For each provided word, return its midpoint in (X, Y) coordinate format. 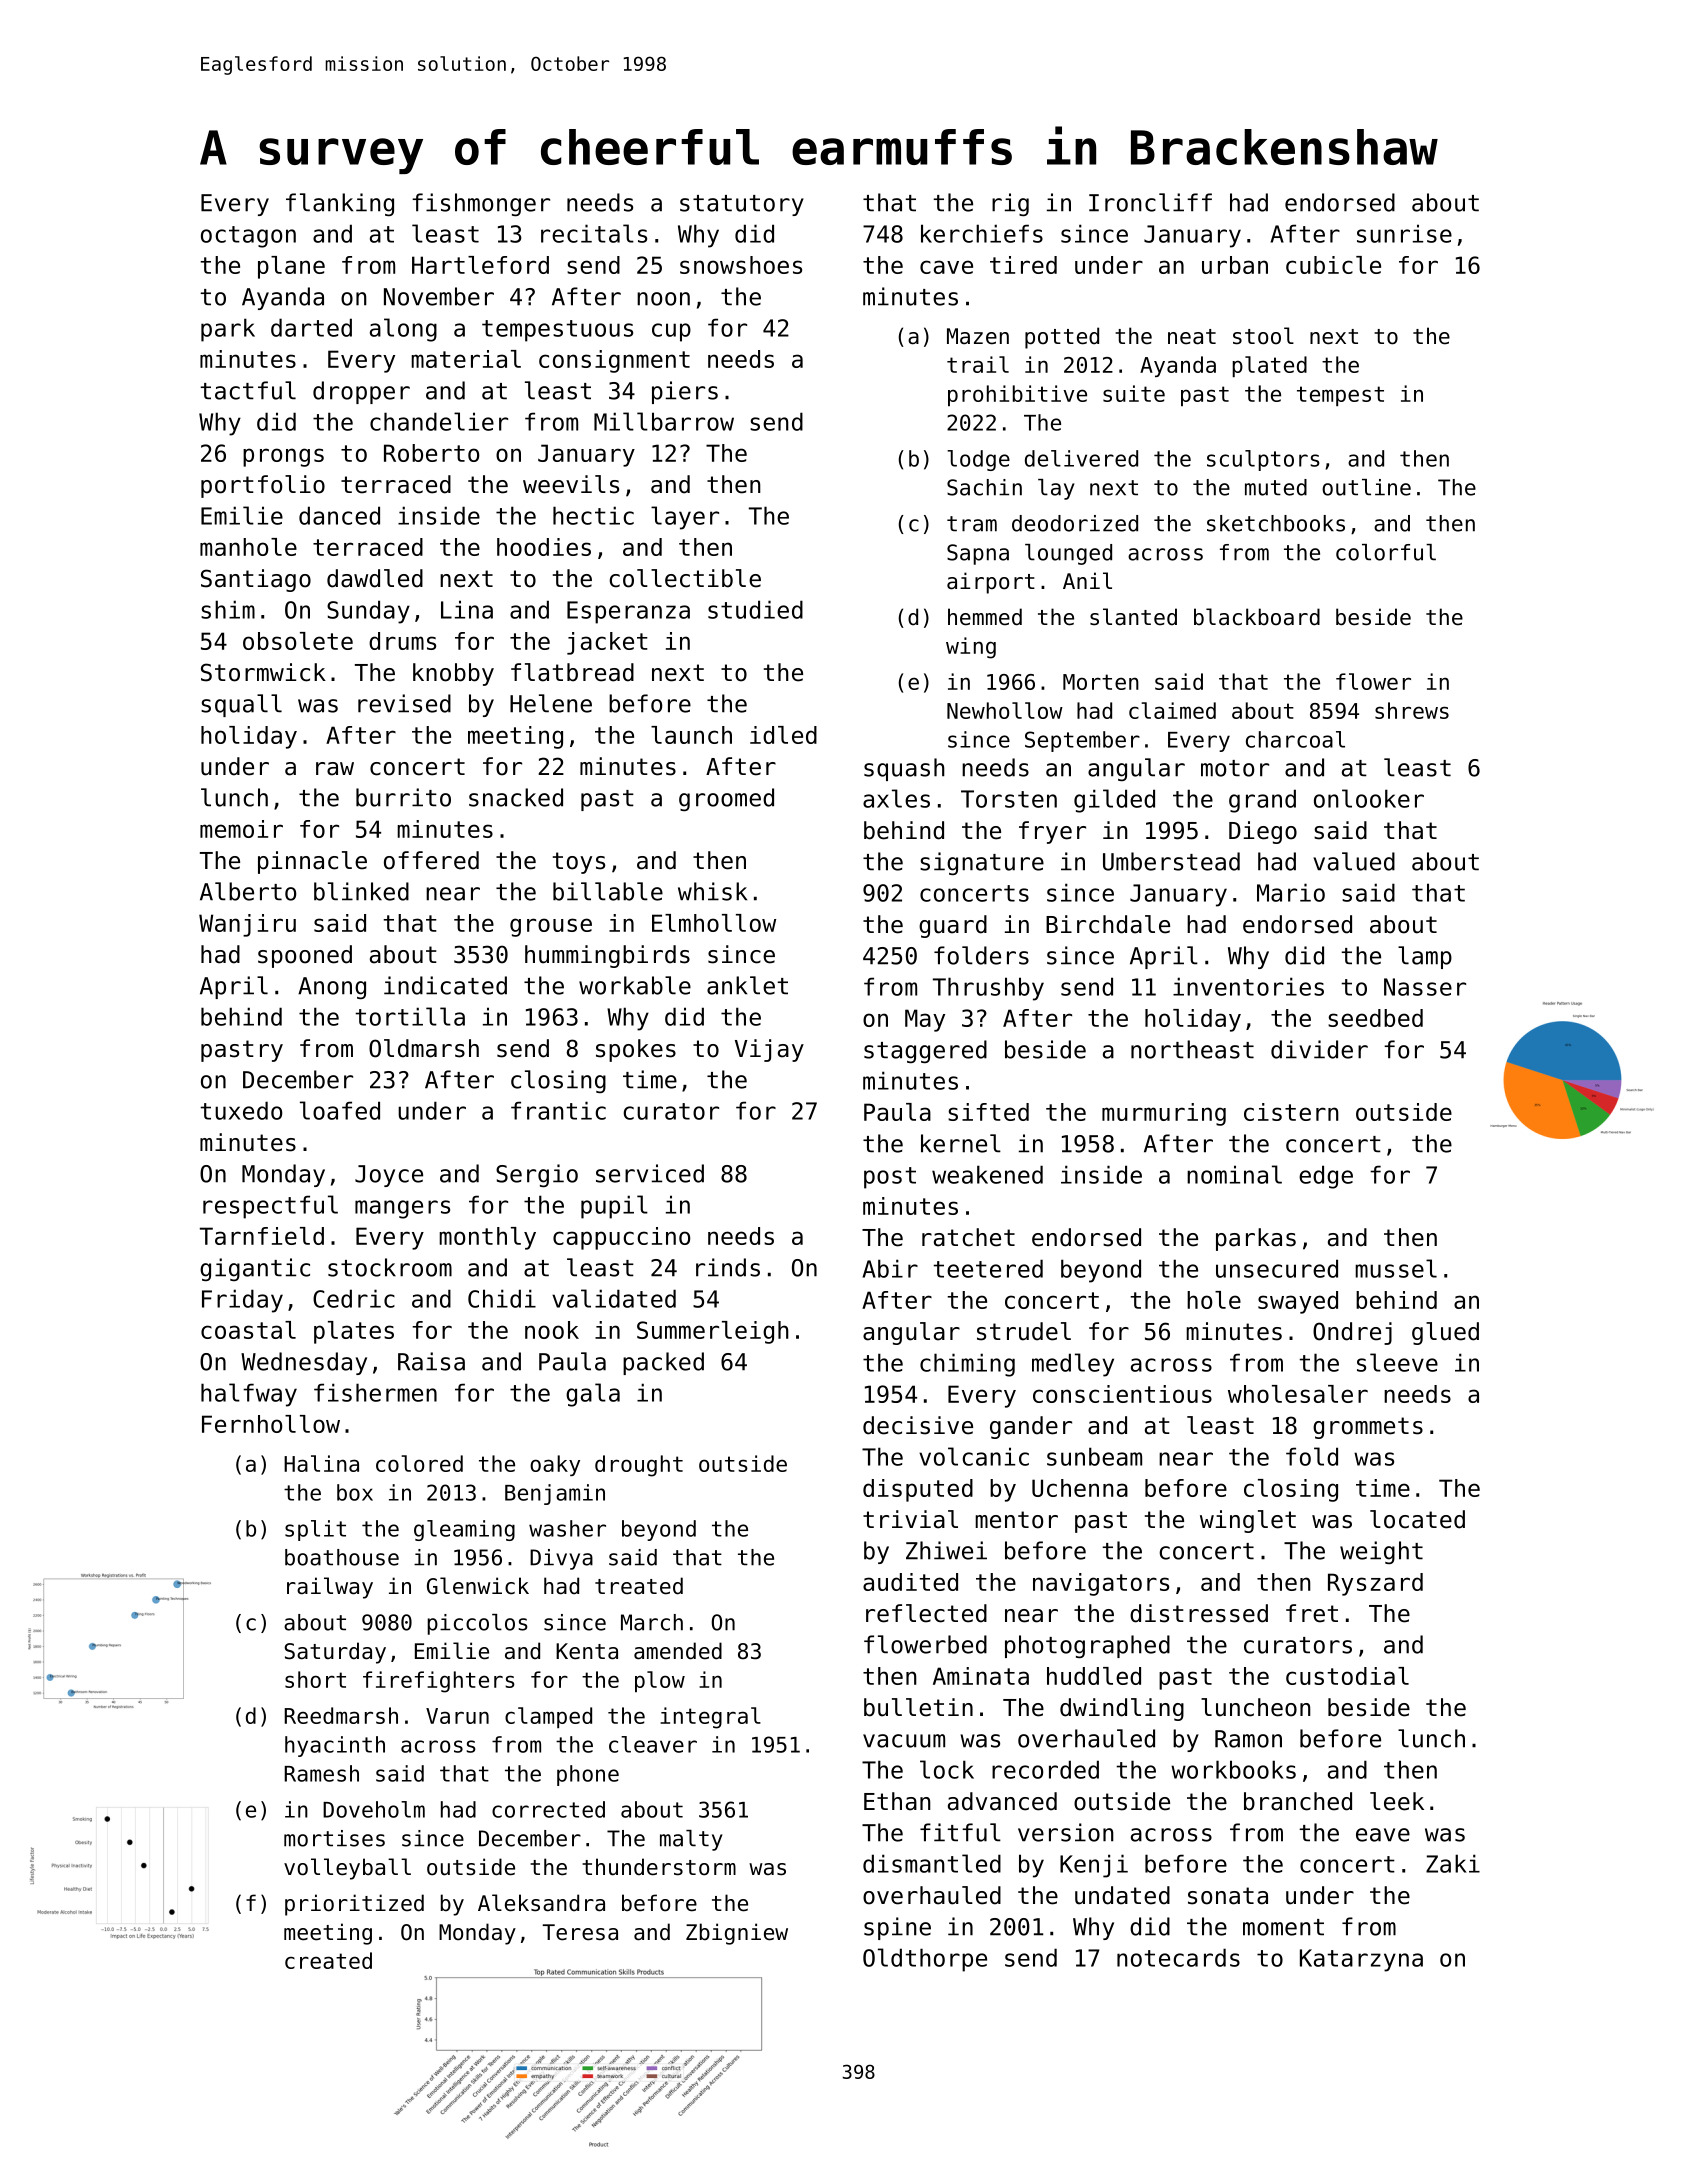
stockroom (390, 1267)
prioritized (354, 1905)
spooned (305, 956)
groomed (726, 799)
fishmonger (481, 204)
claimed (1172, 710)
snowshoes (741, 265)
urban (1235, 265)
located (1417, 1519)
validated (614, 1298)
